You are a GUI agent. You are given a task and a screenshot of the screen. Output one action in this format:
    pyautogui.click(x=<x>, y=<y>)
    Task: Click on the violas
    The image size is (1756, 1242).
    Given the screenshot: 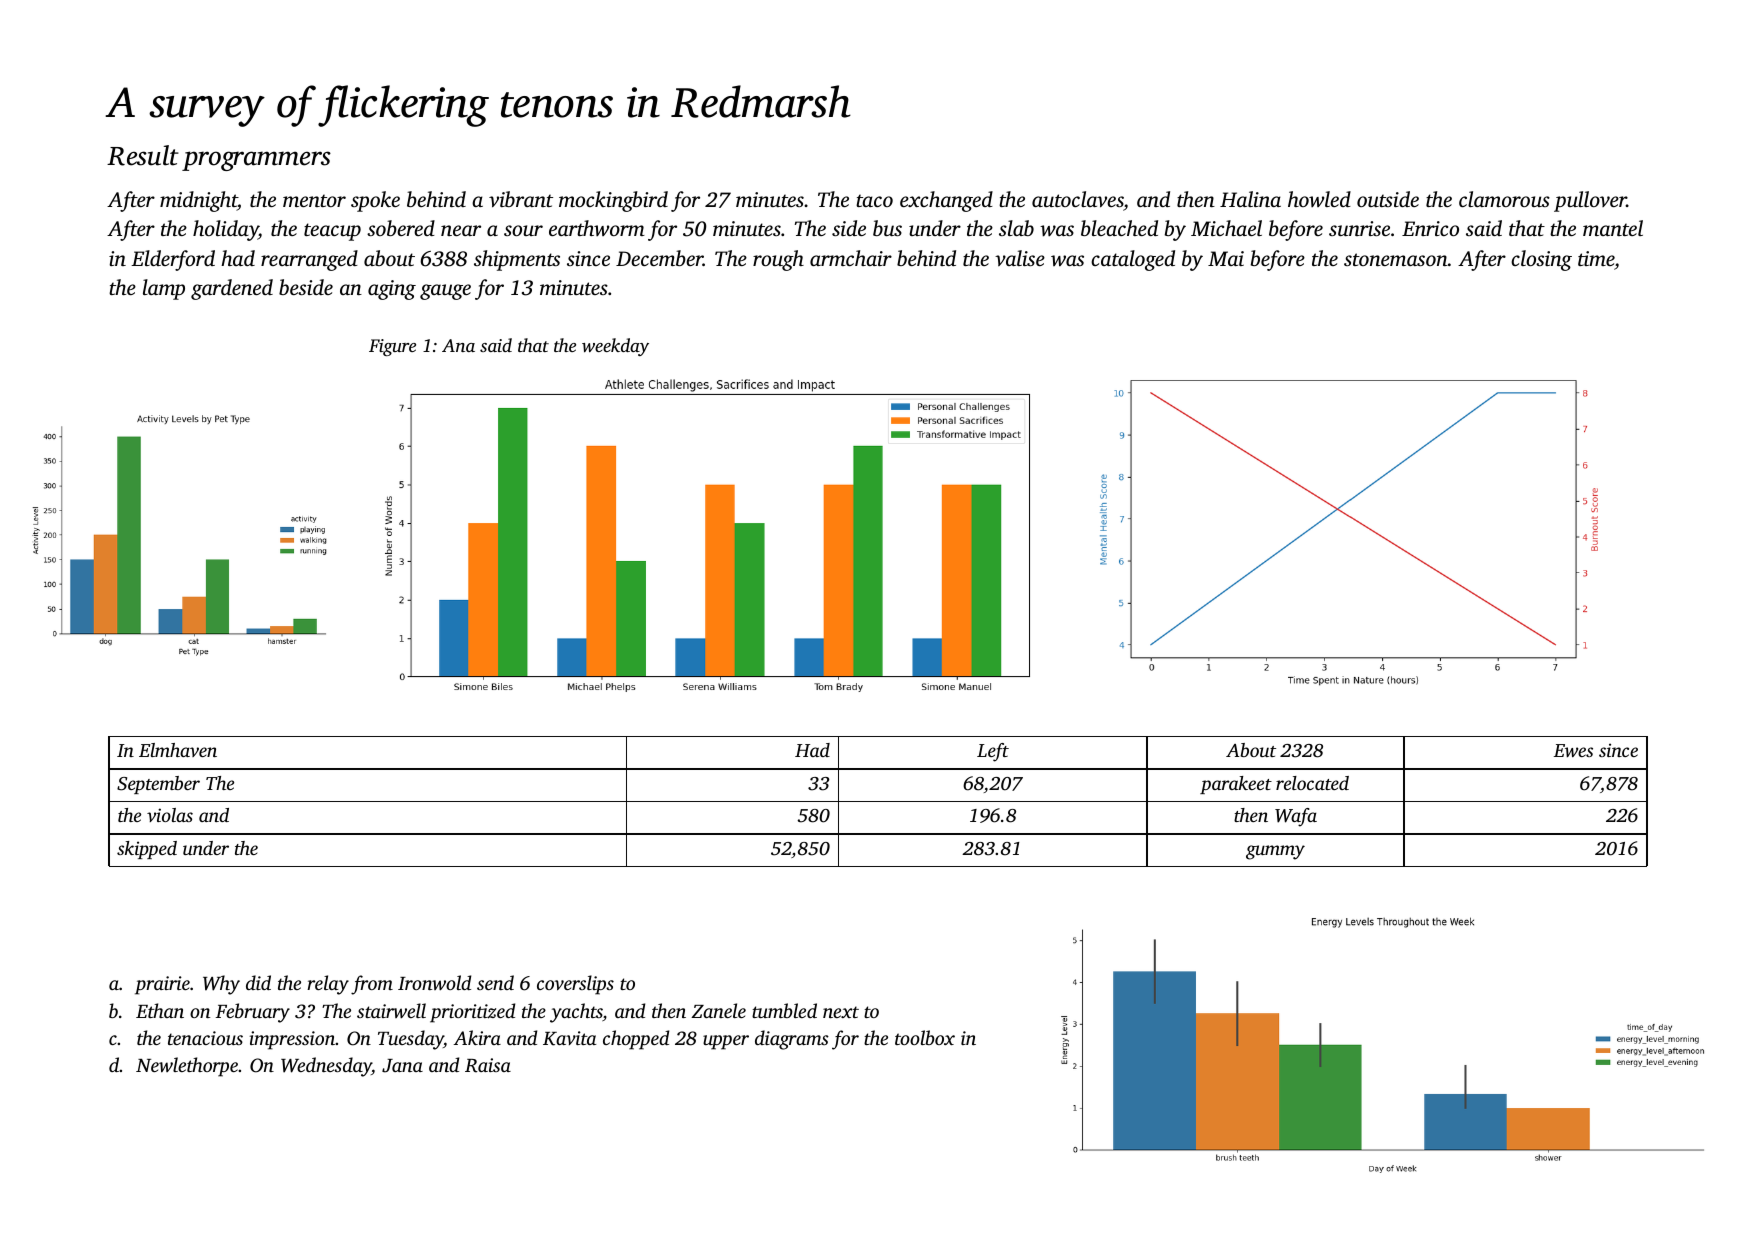 What is the action you would take?
    pyautogui.click(x=170, y=815)
